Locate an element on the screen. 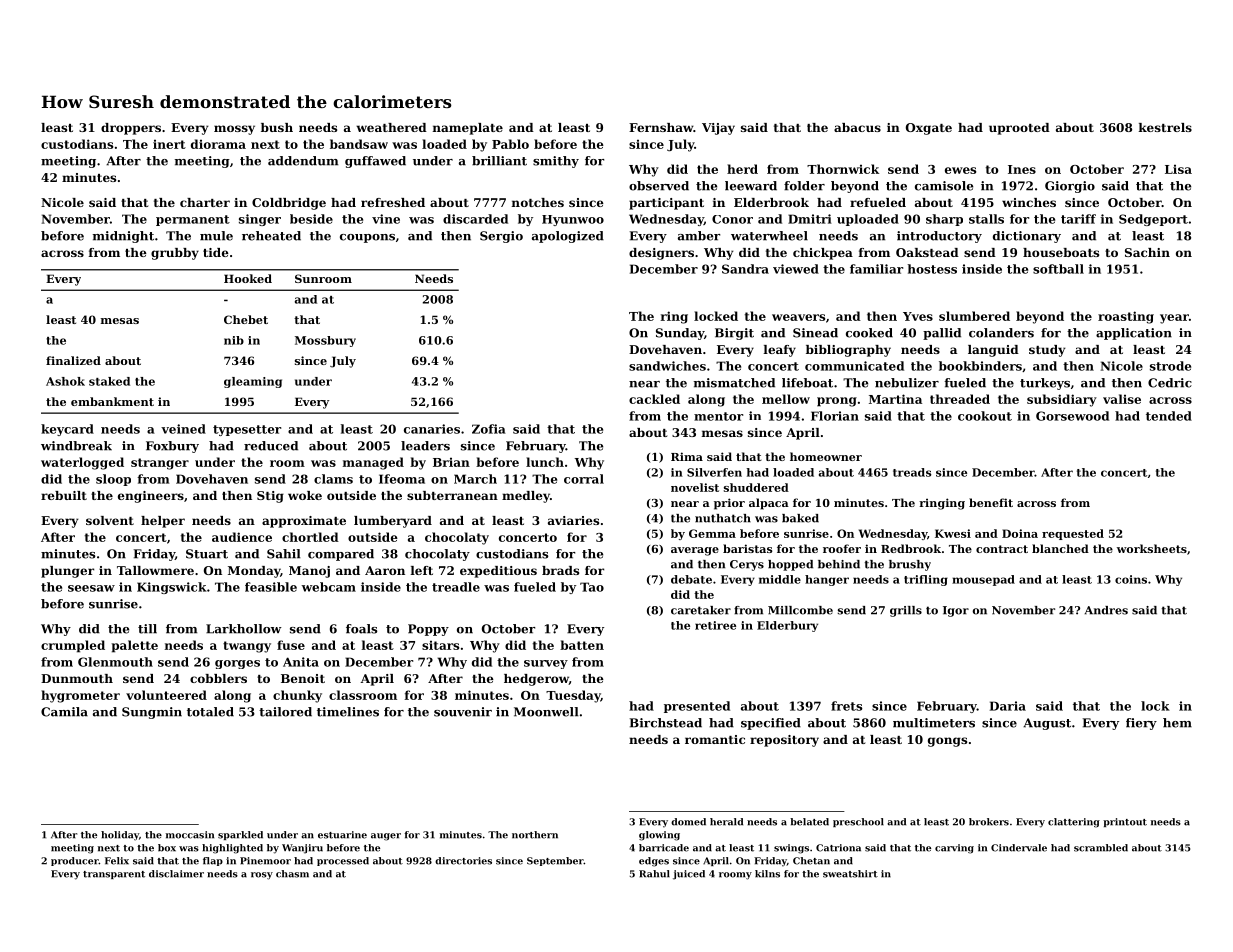  roasting is located at coordinates (1126, 317).
